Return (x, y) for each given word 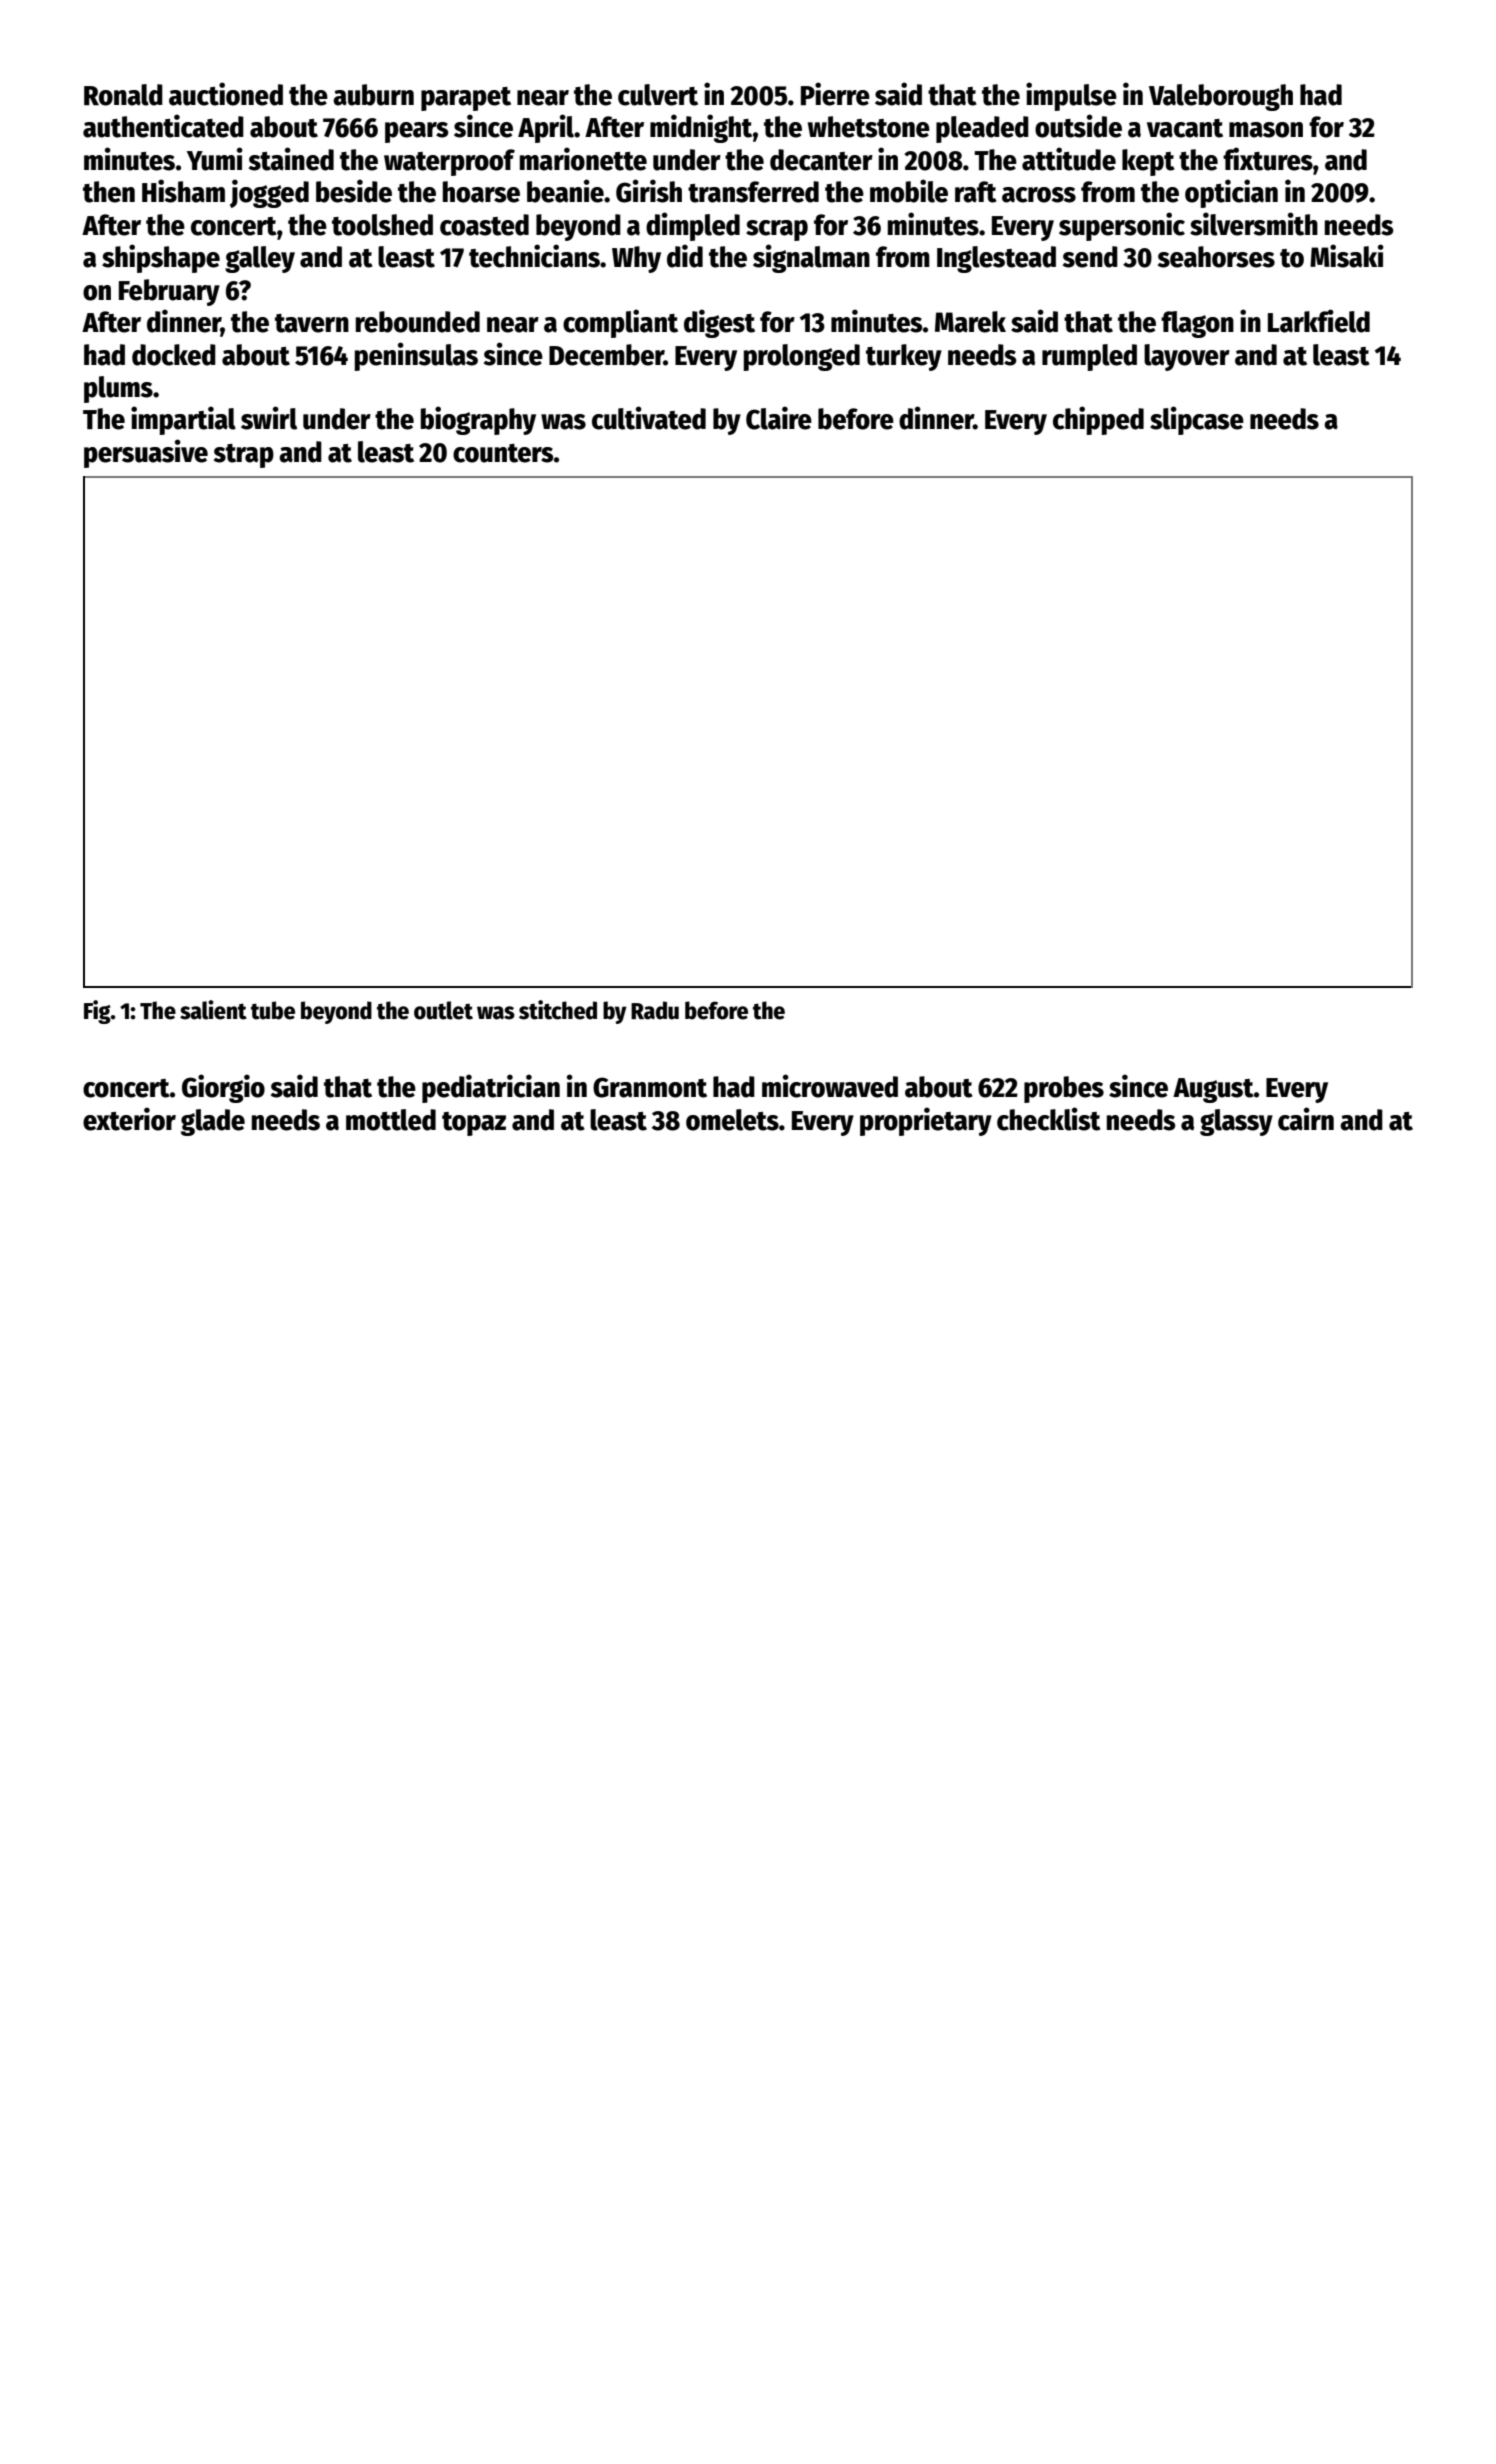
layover (1187, 357)
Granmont (650, 1087)
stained (291, 159)
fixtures (1268, 159)
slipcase (1197, 420)
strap (244, 456)
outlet (443, 1010)
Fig (97, 1012)
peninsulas (416, 356)
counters (503, 453)
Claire (779, 418)
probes (1064, 1089)
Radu (655, 1010)
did (685, 256)
